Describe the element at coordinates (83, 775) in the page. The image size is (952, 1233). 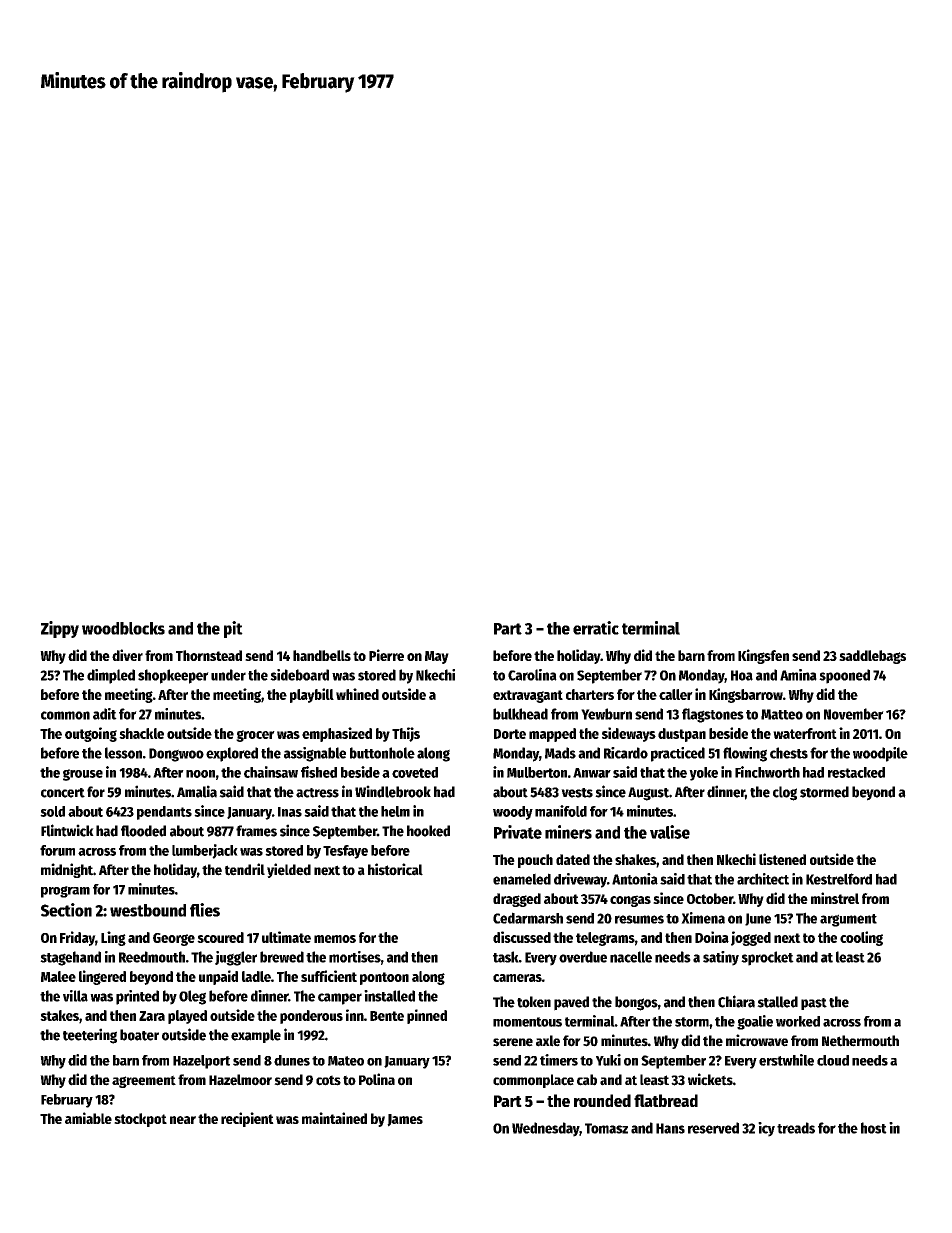
I see `grouse` at that location.
